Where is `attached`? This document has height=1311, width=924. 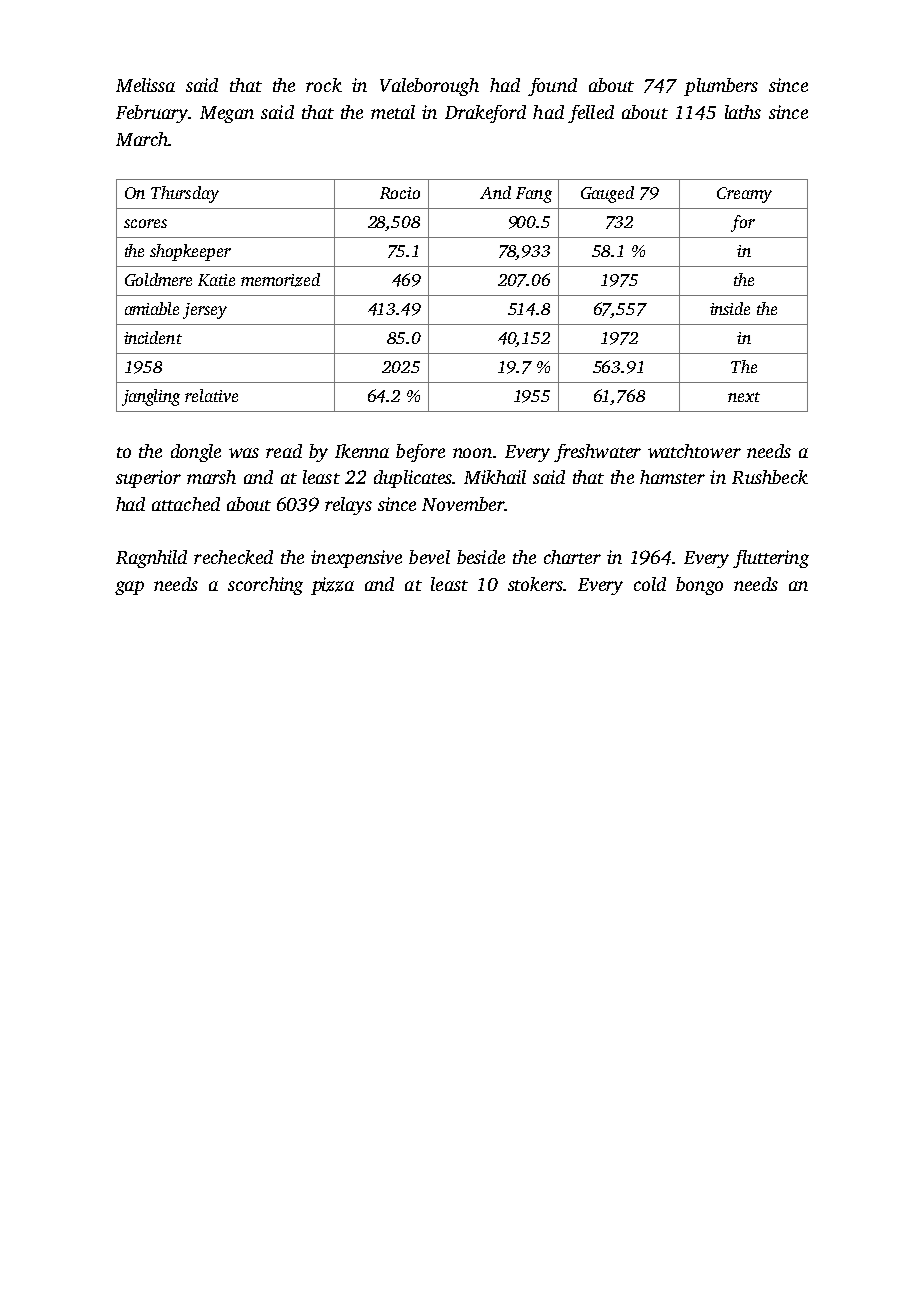
attached is located at coordinates (186, 504).
